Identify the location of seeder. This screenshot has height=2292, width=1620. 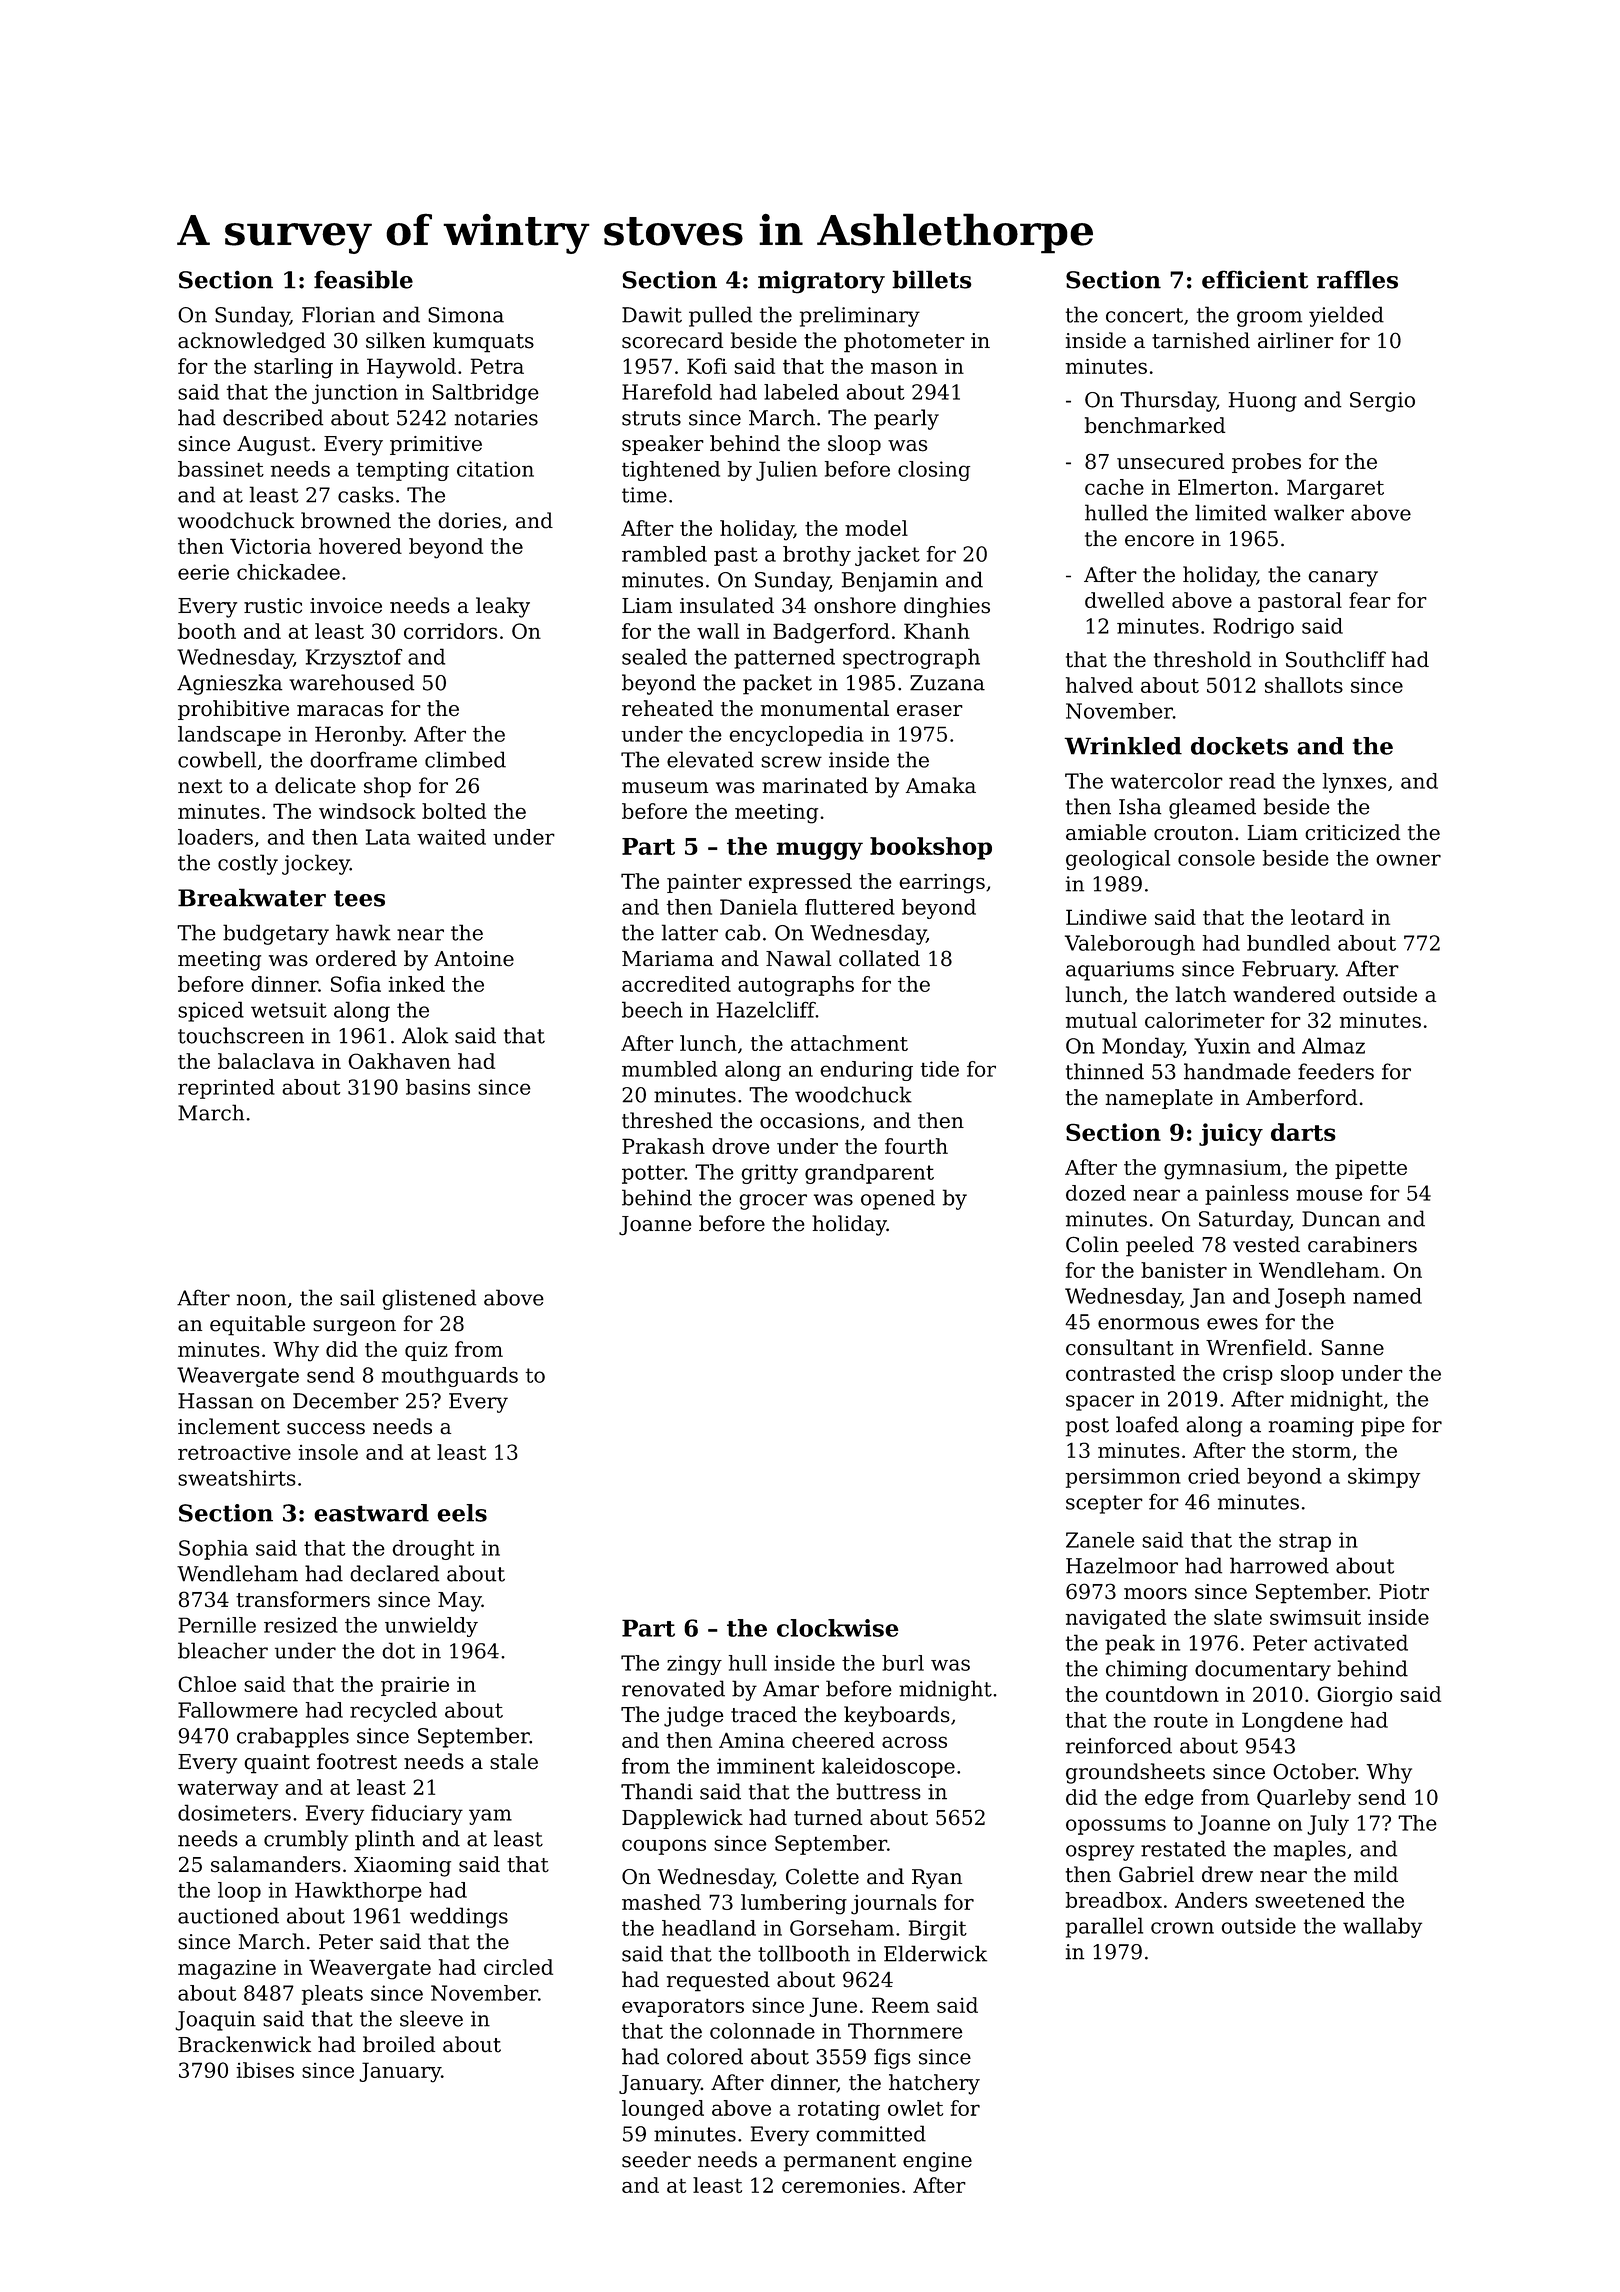
(656, 2159).
